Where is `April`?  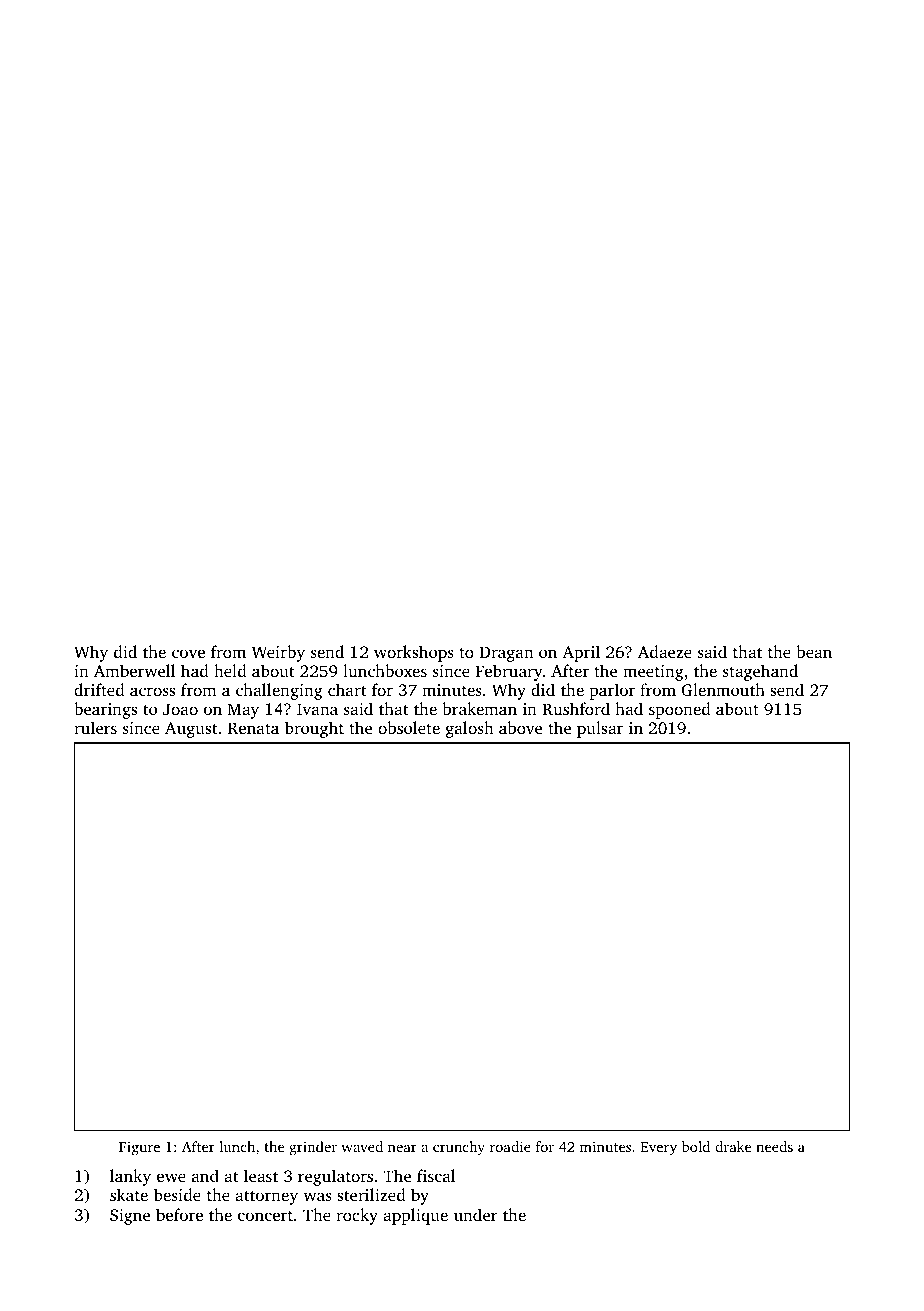 April is located at coordinates (581, 653).
